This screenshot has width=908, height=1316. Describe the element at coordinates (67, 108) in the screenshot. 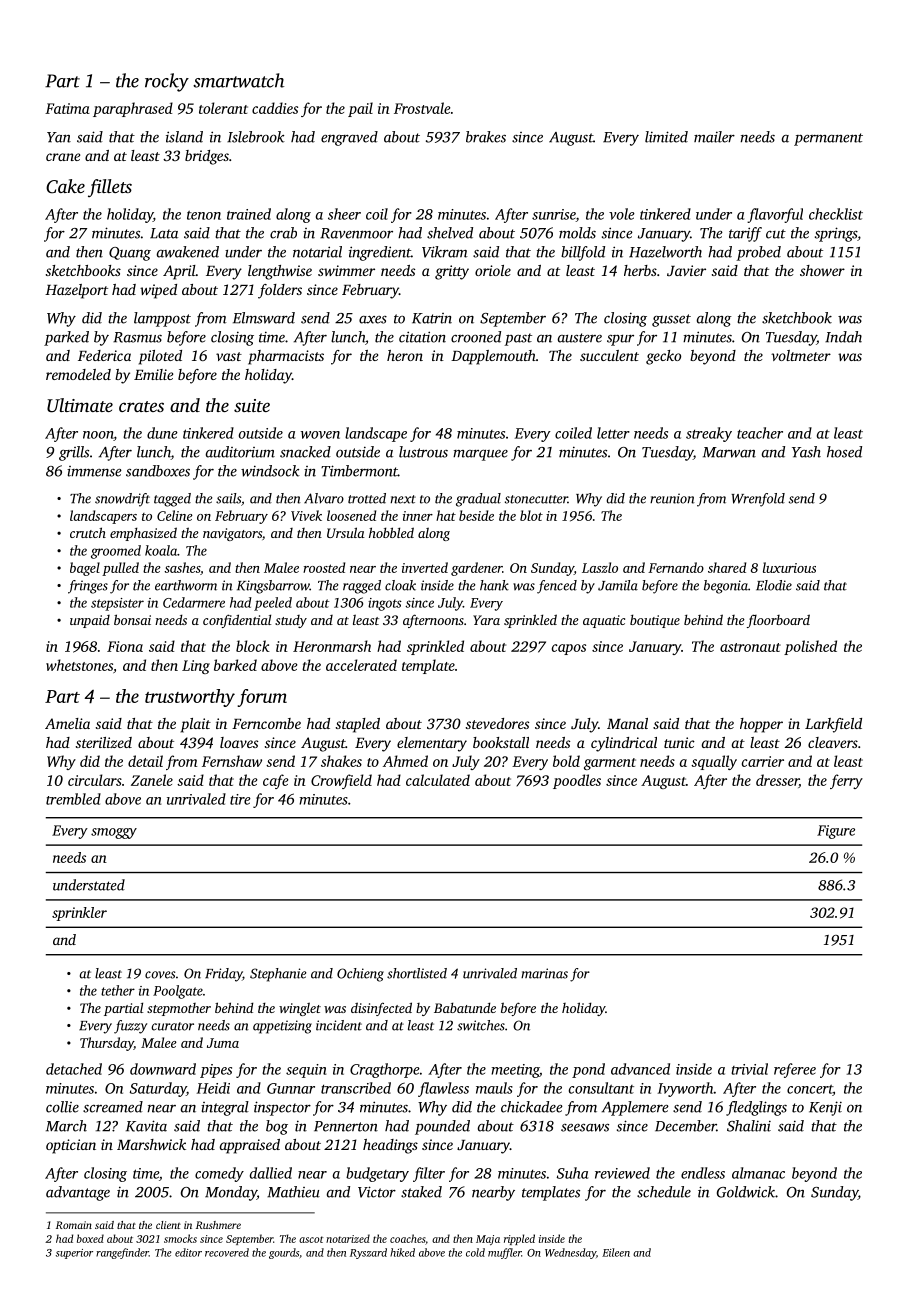

I see `Fatima` at that location.
